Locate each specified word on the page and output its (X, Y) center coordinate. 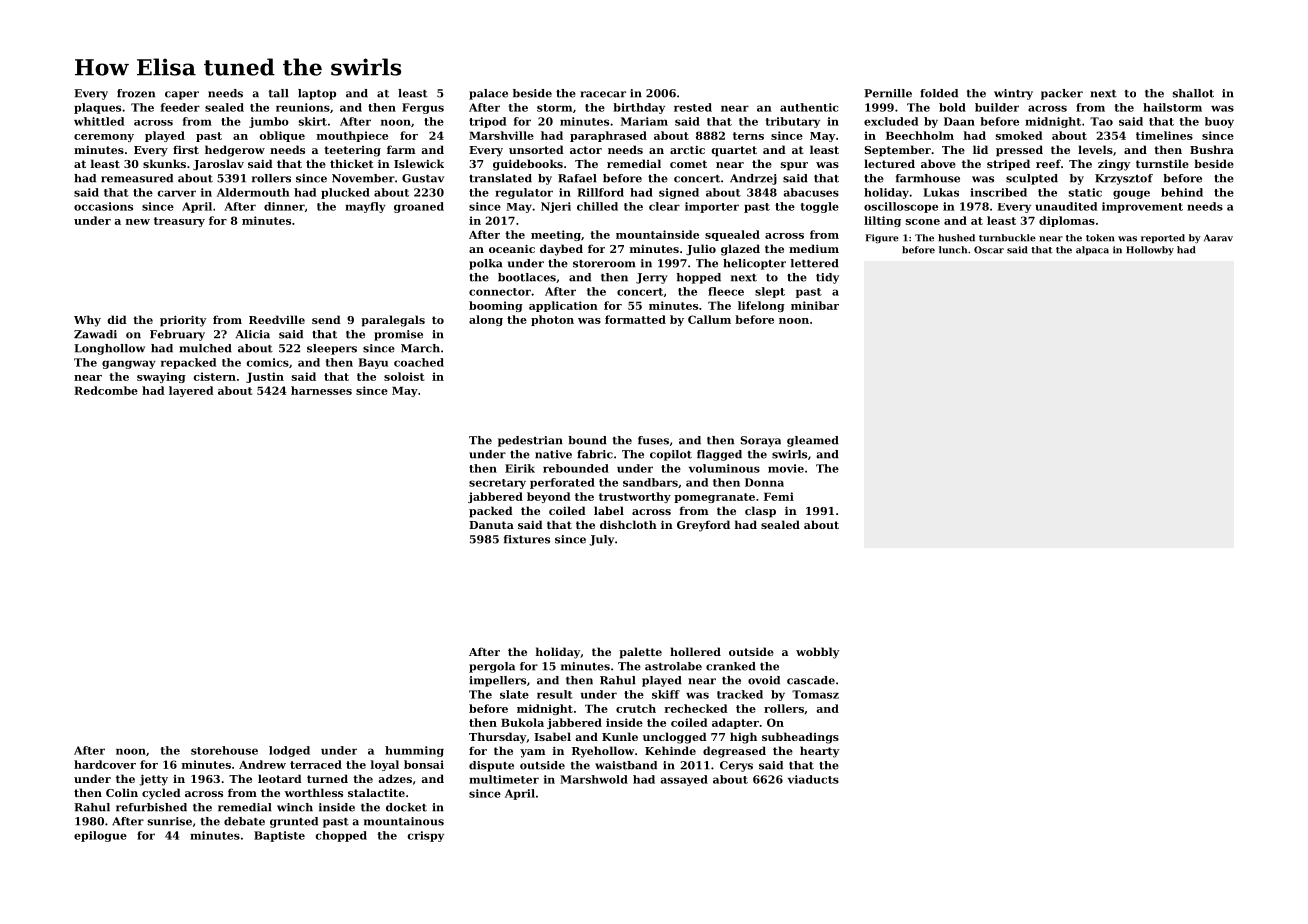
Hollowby (1150, 251)
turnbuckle (1007, 238)
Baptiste (279, 836)
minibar (815, 305)
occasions (103, 206)
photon (552, 320)
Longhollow (109, 349)
